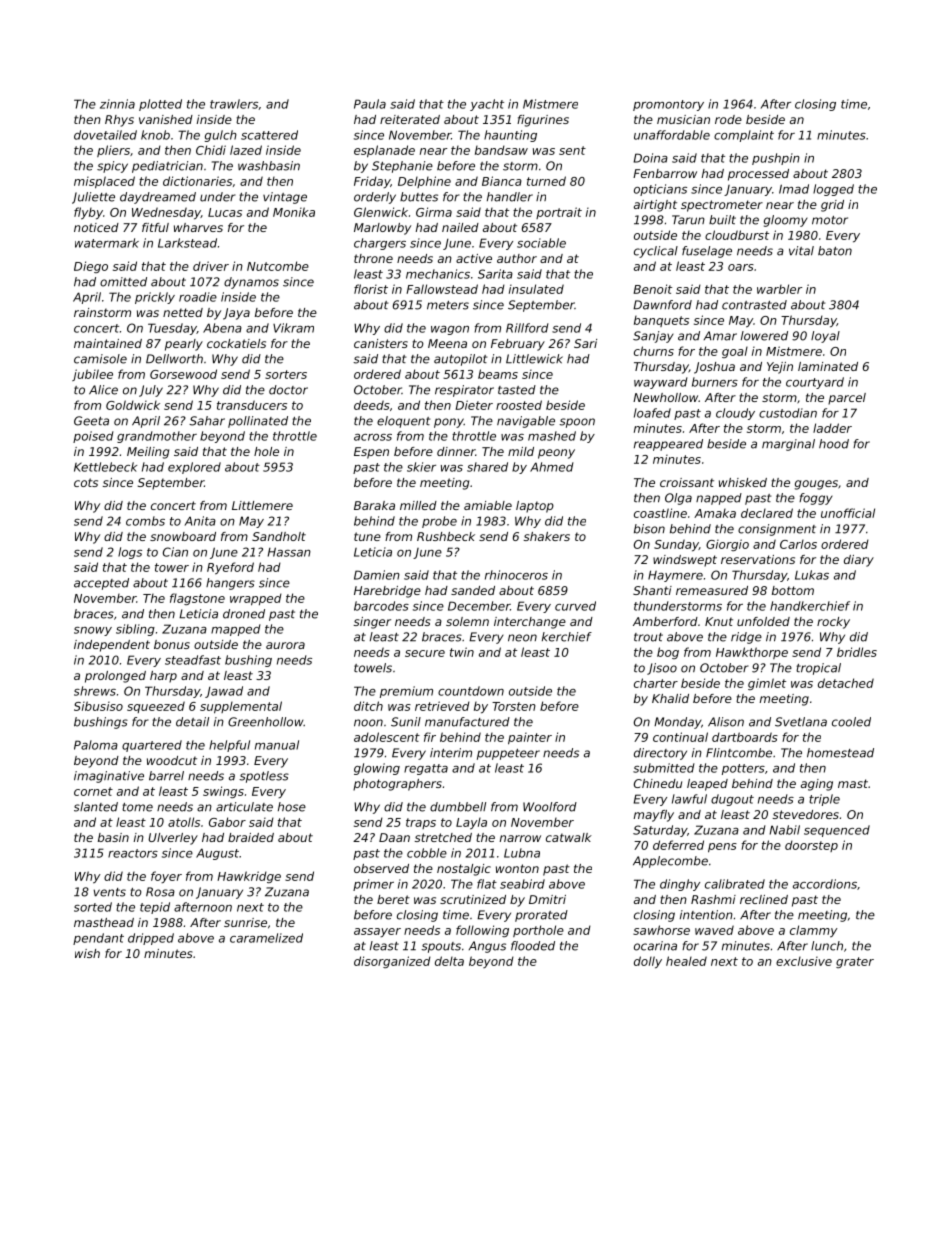  What do you see at coordinates (93, 907) in the image?
I see `sorted` at bounding box center [93, 907].
